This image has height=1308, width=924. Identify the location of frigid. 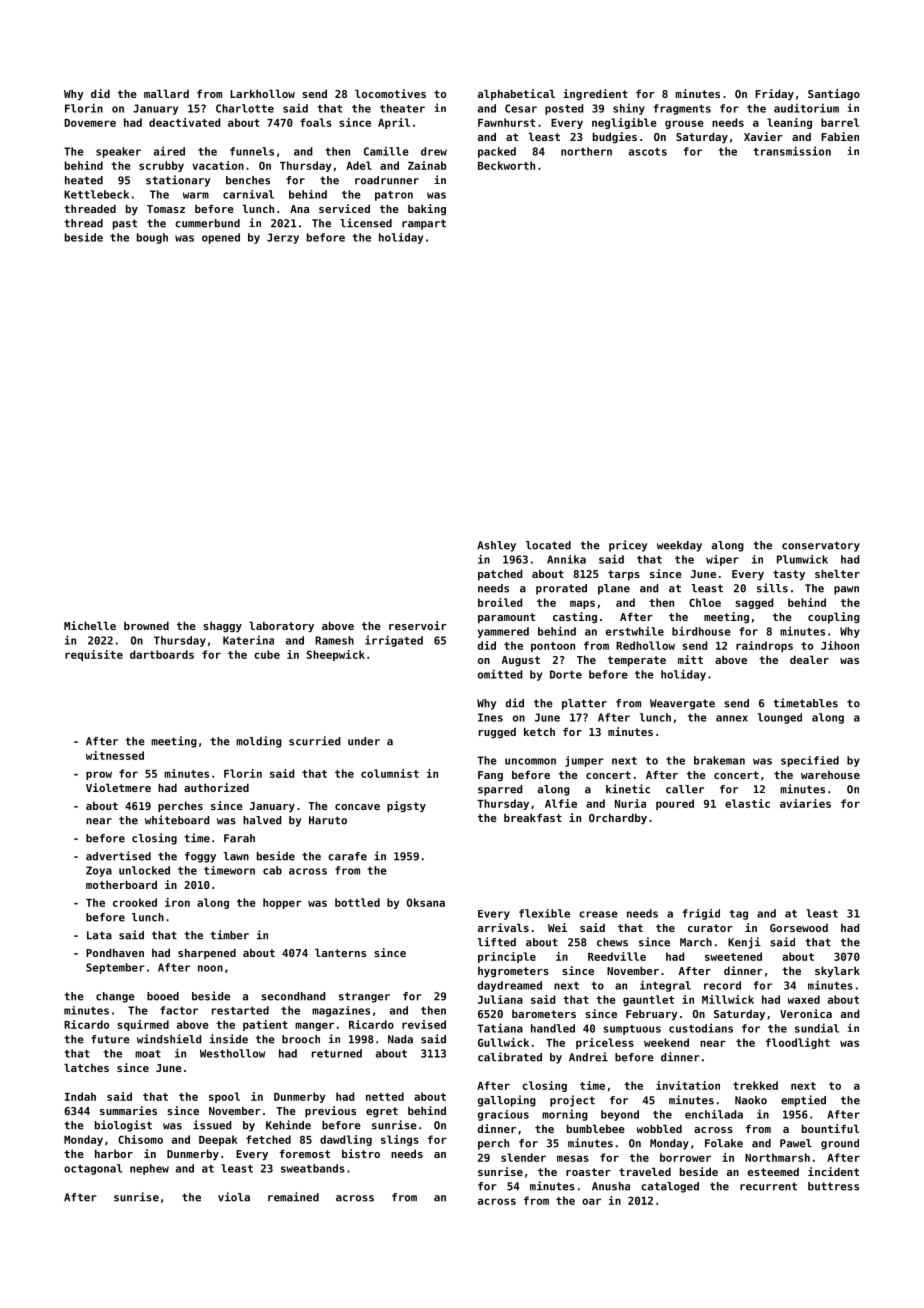
(701, 914).
